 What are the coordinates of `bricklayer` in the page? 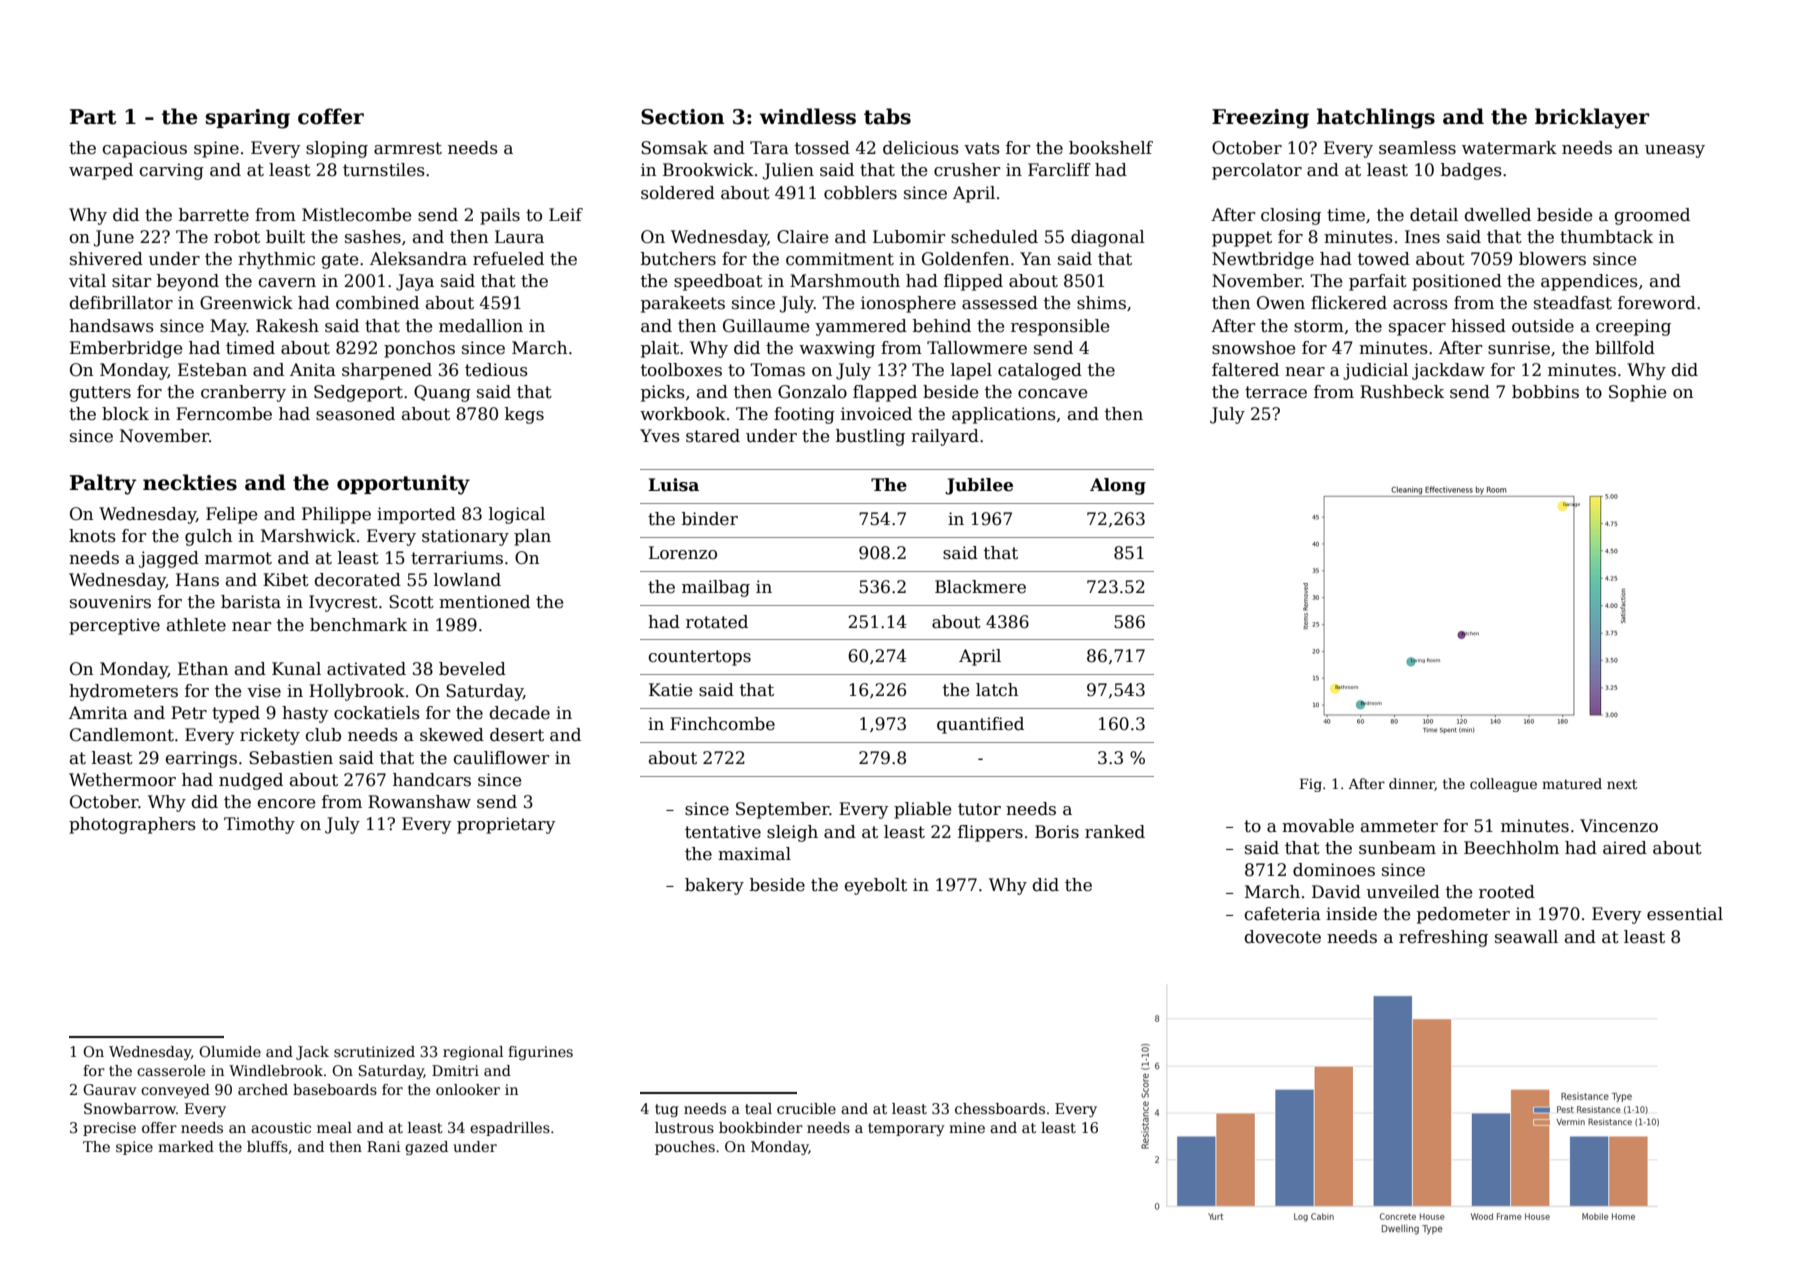 It's located at (1592, 118).
